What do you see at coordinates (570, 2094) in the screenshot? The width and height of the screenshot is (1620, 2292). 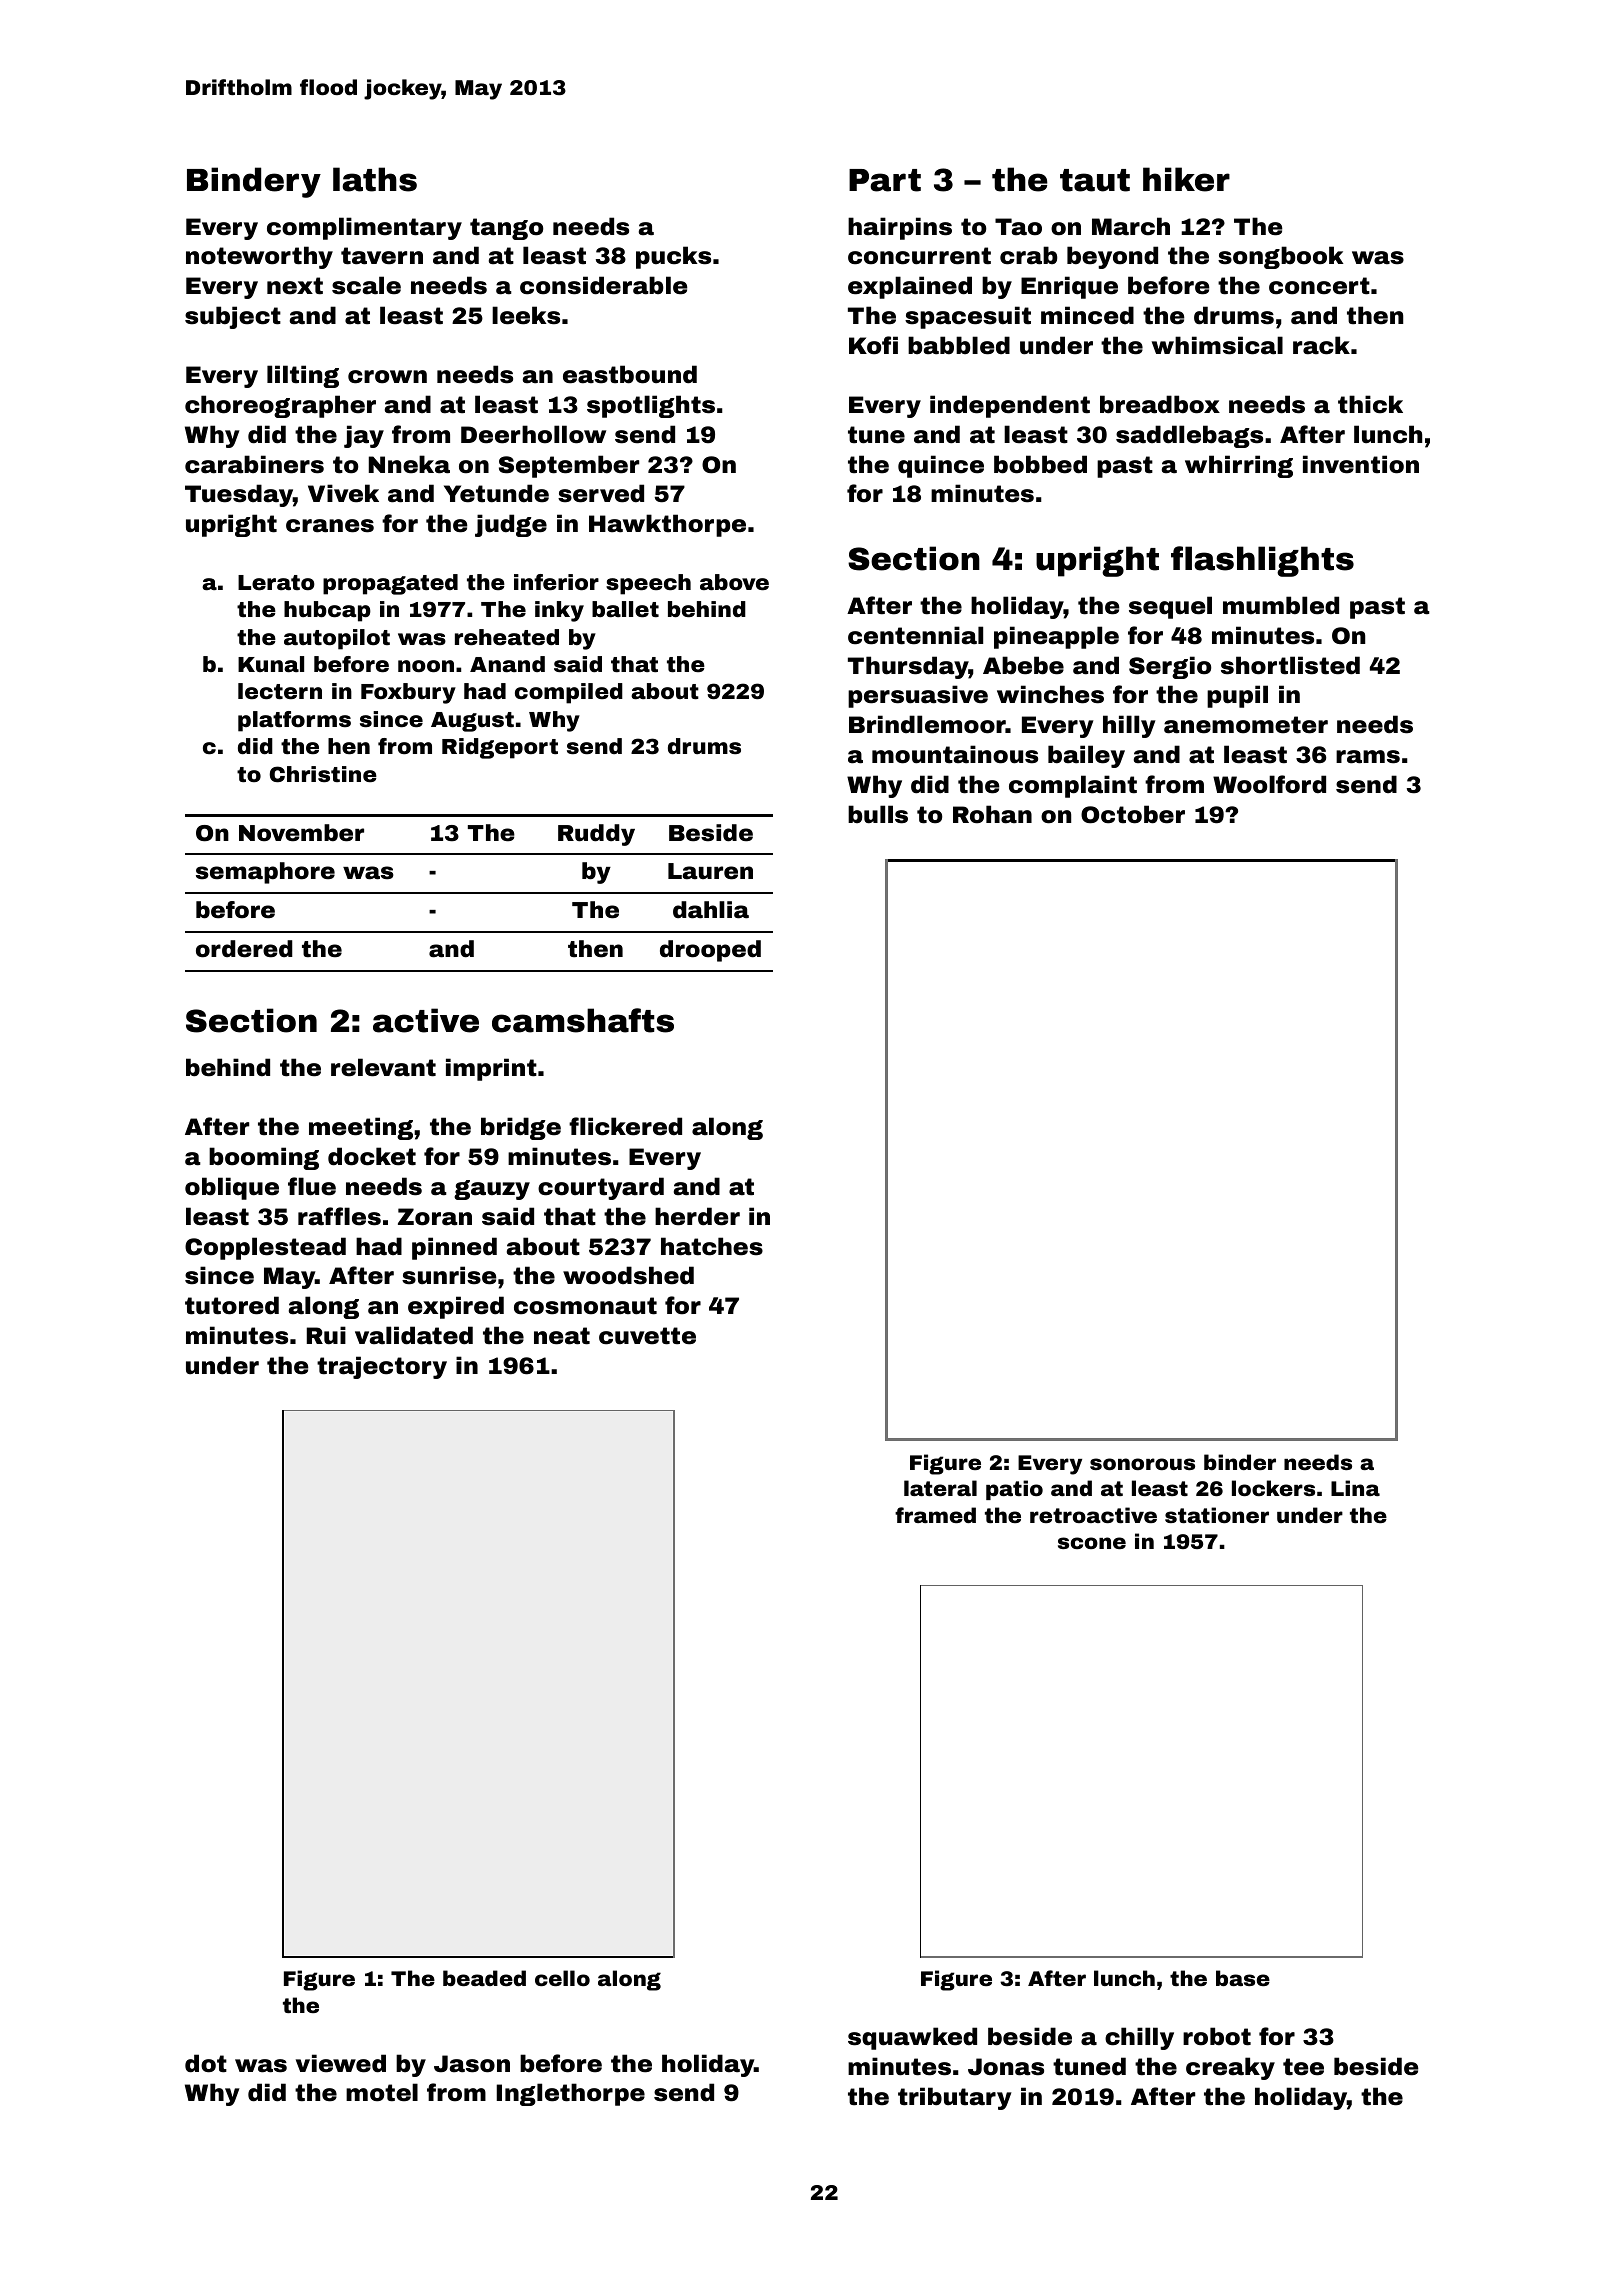 I see `Inglethorpe` at bounding box center [570, 2094].
